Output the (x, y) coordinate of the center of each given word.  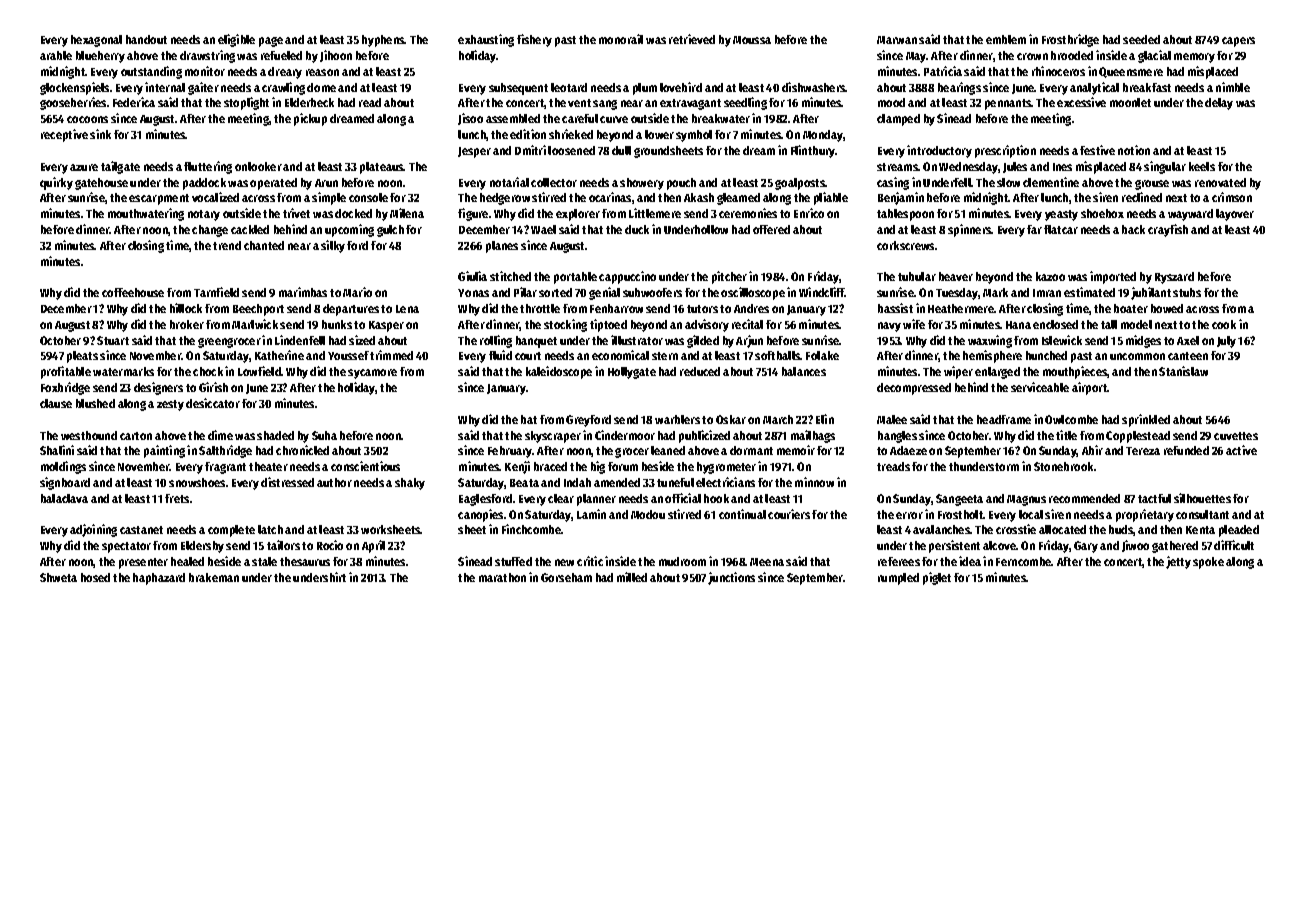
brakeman (214, 577)
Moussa (752, 40)
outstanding (151, 72)
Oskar (731, 419)
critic (590, 561)
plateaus (382, 168)
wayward (1190, 215)
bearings (959, 88)
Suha (324, 435)
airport (1090, 388)
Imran (1047, 293)
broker (187, 324)
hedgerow (505, 199)
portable (575, 278)
